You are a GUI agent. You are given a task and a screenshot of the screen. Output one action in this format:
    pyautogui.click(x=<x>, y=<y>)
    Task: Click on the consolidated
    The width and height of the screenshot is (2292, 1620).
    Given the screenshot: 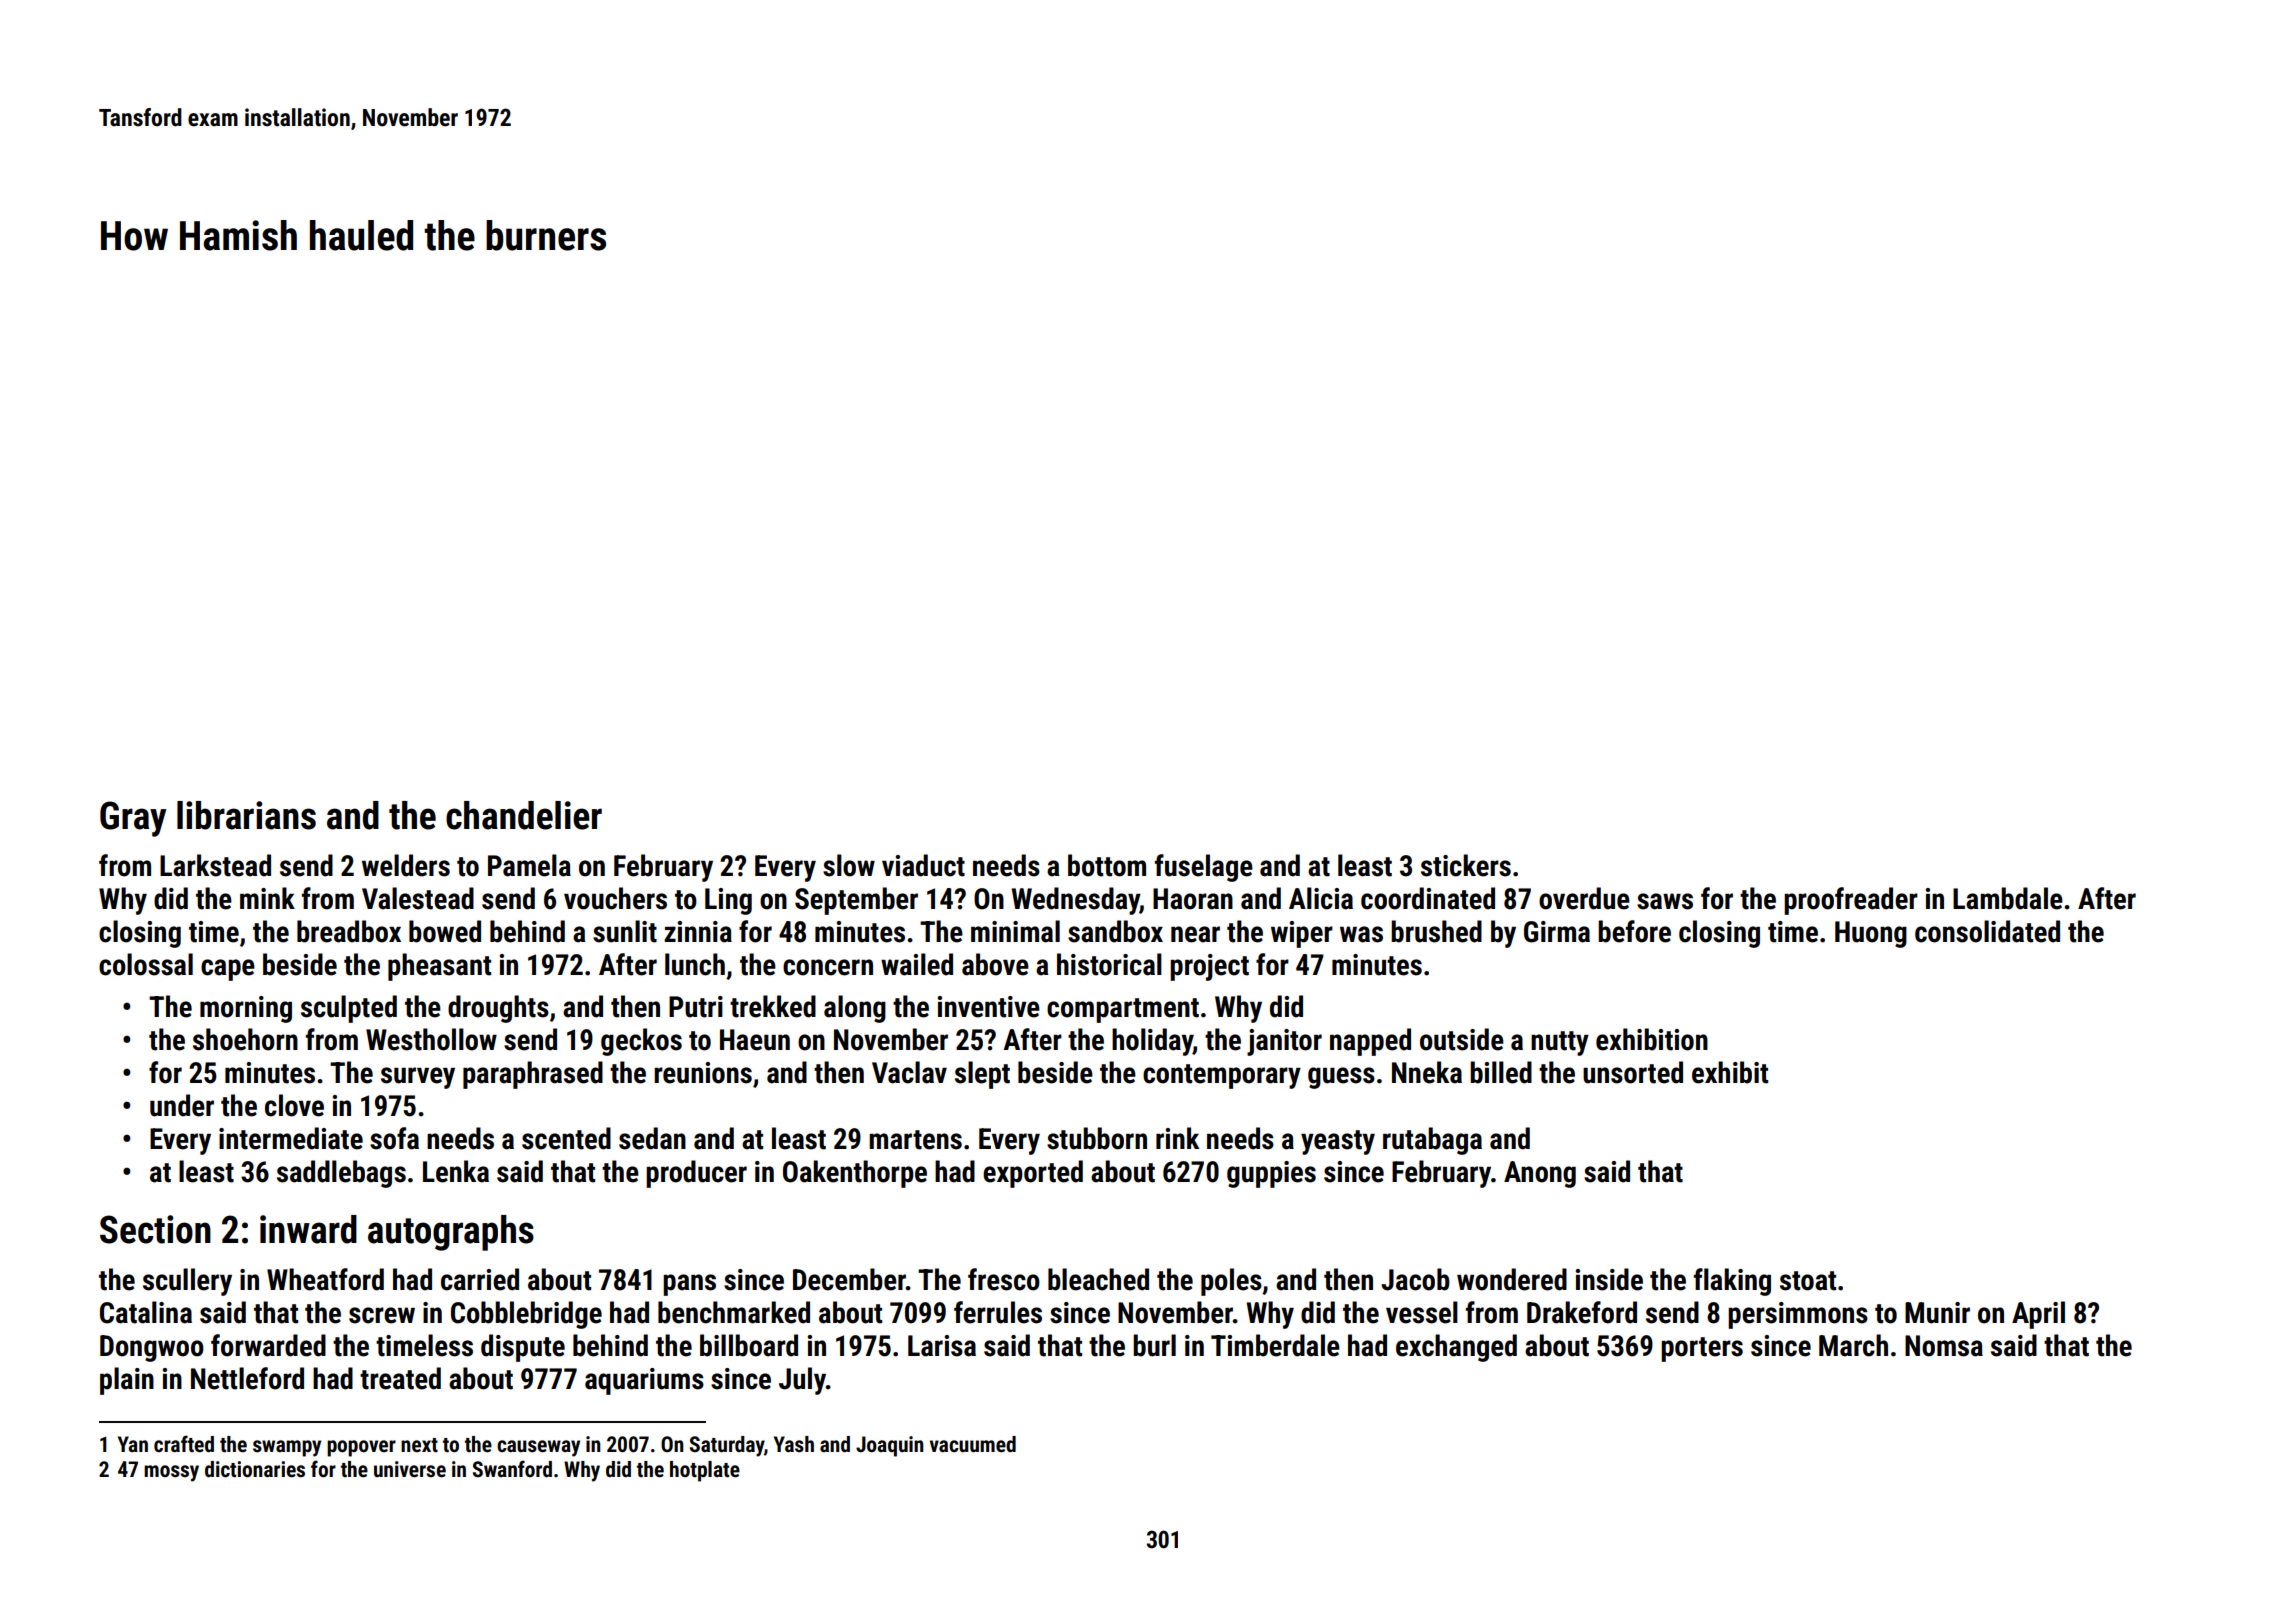 What is the action you would take?
    pyautogui.click(x=1987, y=931)
